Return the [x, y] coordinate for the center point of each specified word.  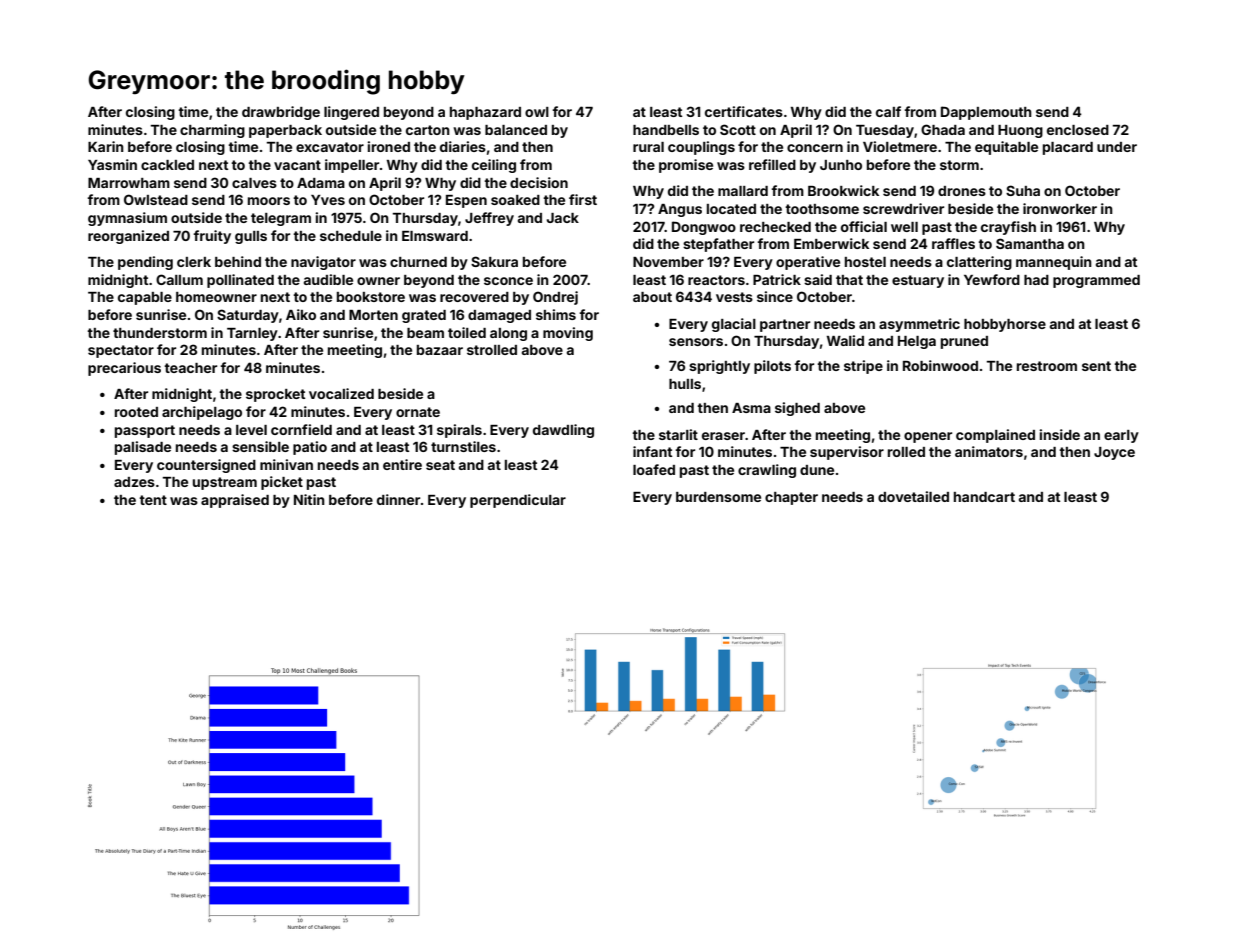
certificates [744, 111]
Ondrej [555, 298]
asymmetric [919, 325]
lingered [351, 113]
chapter [791, 498]
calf [888, 111]
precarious [124, 369]
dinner [398, 499]
